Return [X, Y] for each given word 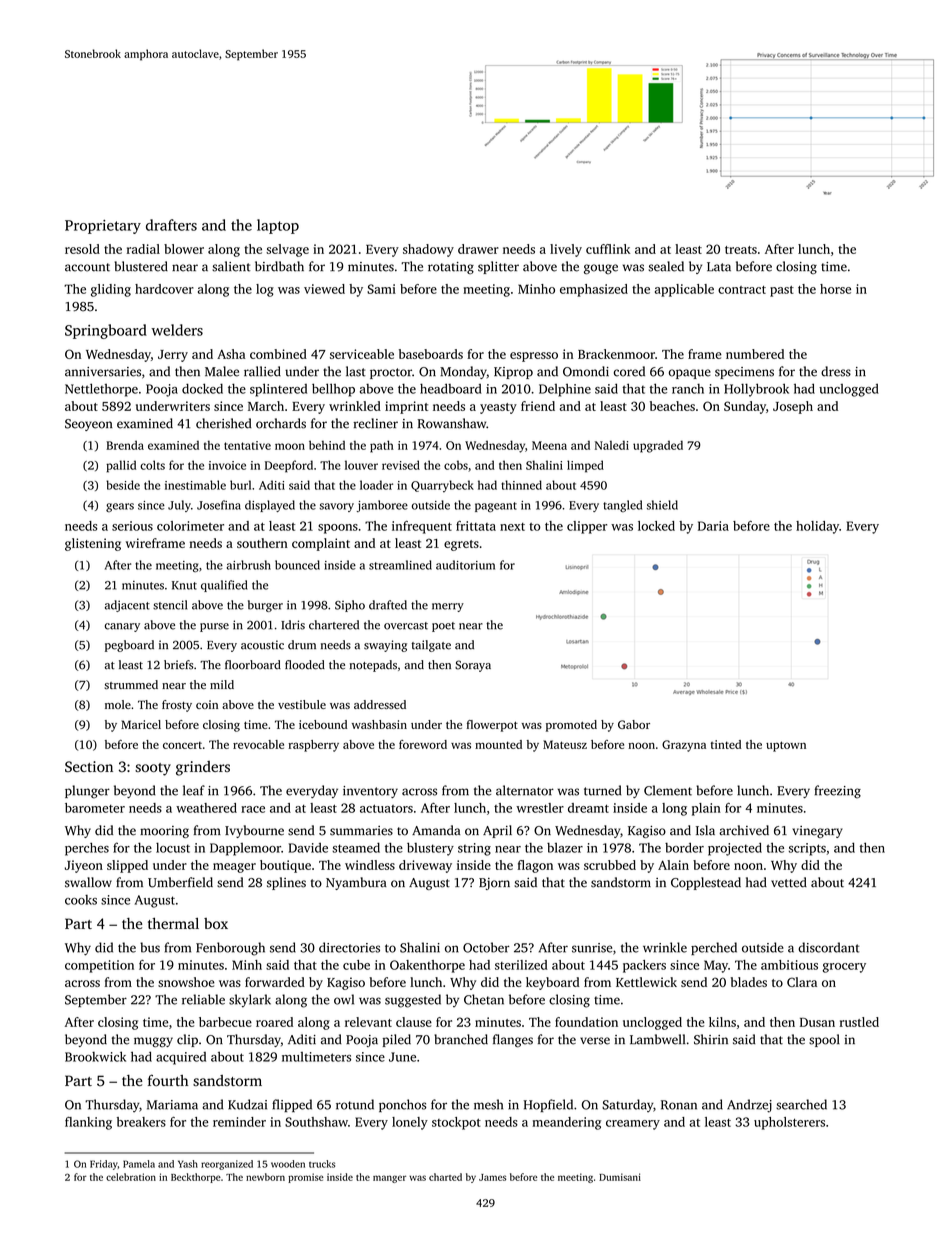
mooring [164, 832]
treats [741, 250]
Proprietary [103, 227]
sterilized [521, 965]
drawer [478, 249]
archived [744, 830]
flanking [88, 1123]
